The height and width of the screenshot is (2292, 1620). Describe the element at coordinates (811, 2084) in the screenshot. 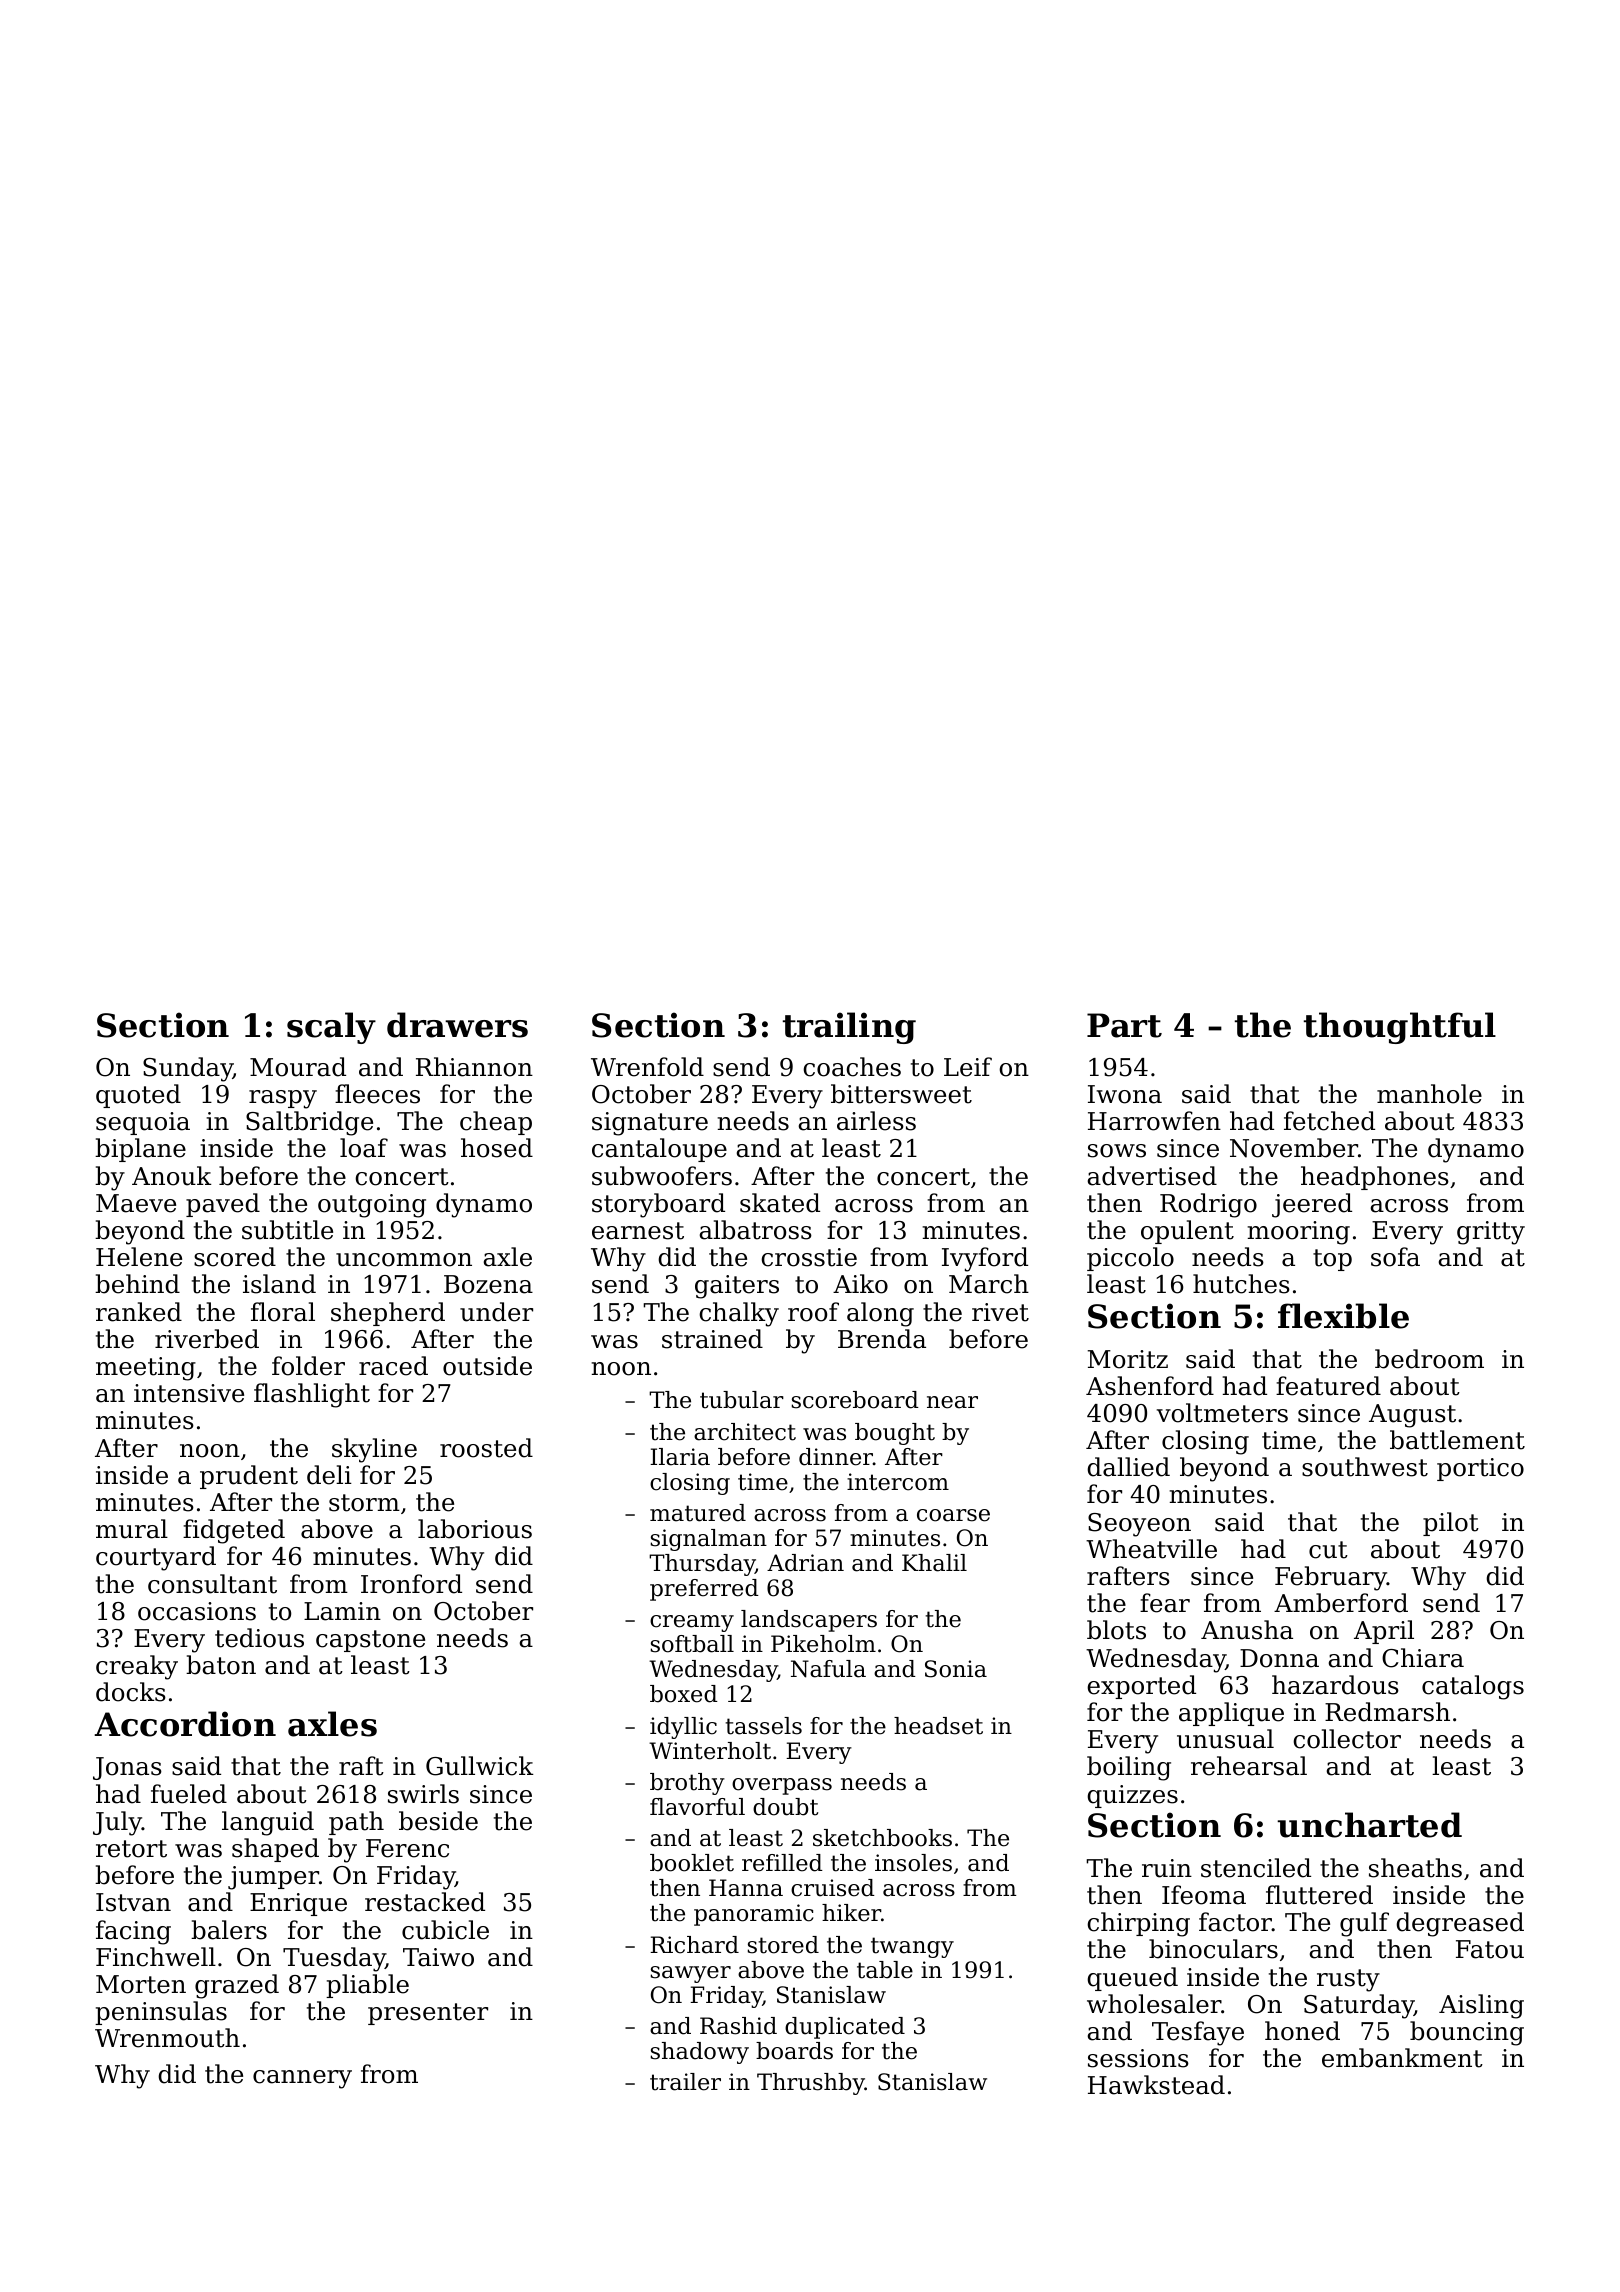

I see `Thrushby` at that location.
